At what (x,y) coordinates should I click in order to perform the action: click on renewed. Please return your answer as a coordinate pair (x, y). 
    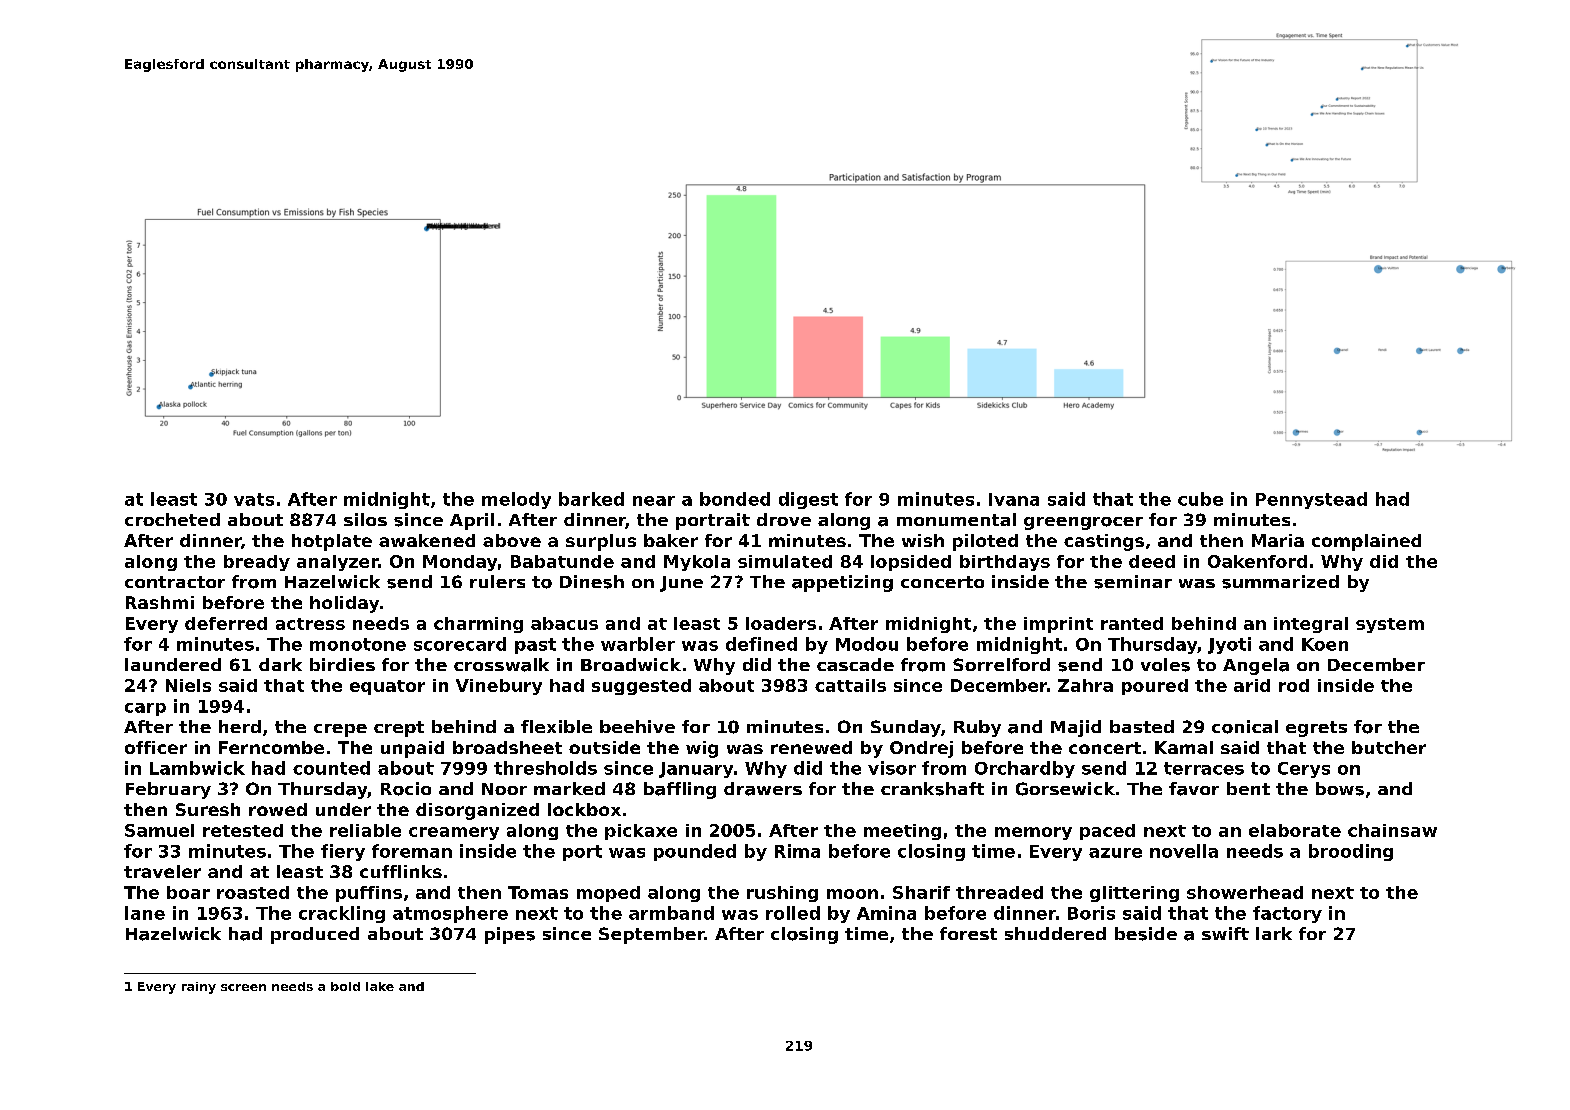
    Looking at the image, I should click on (811, 747).
